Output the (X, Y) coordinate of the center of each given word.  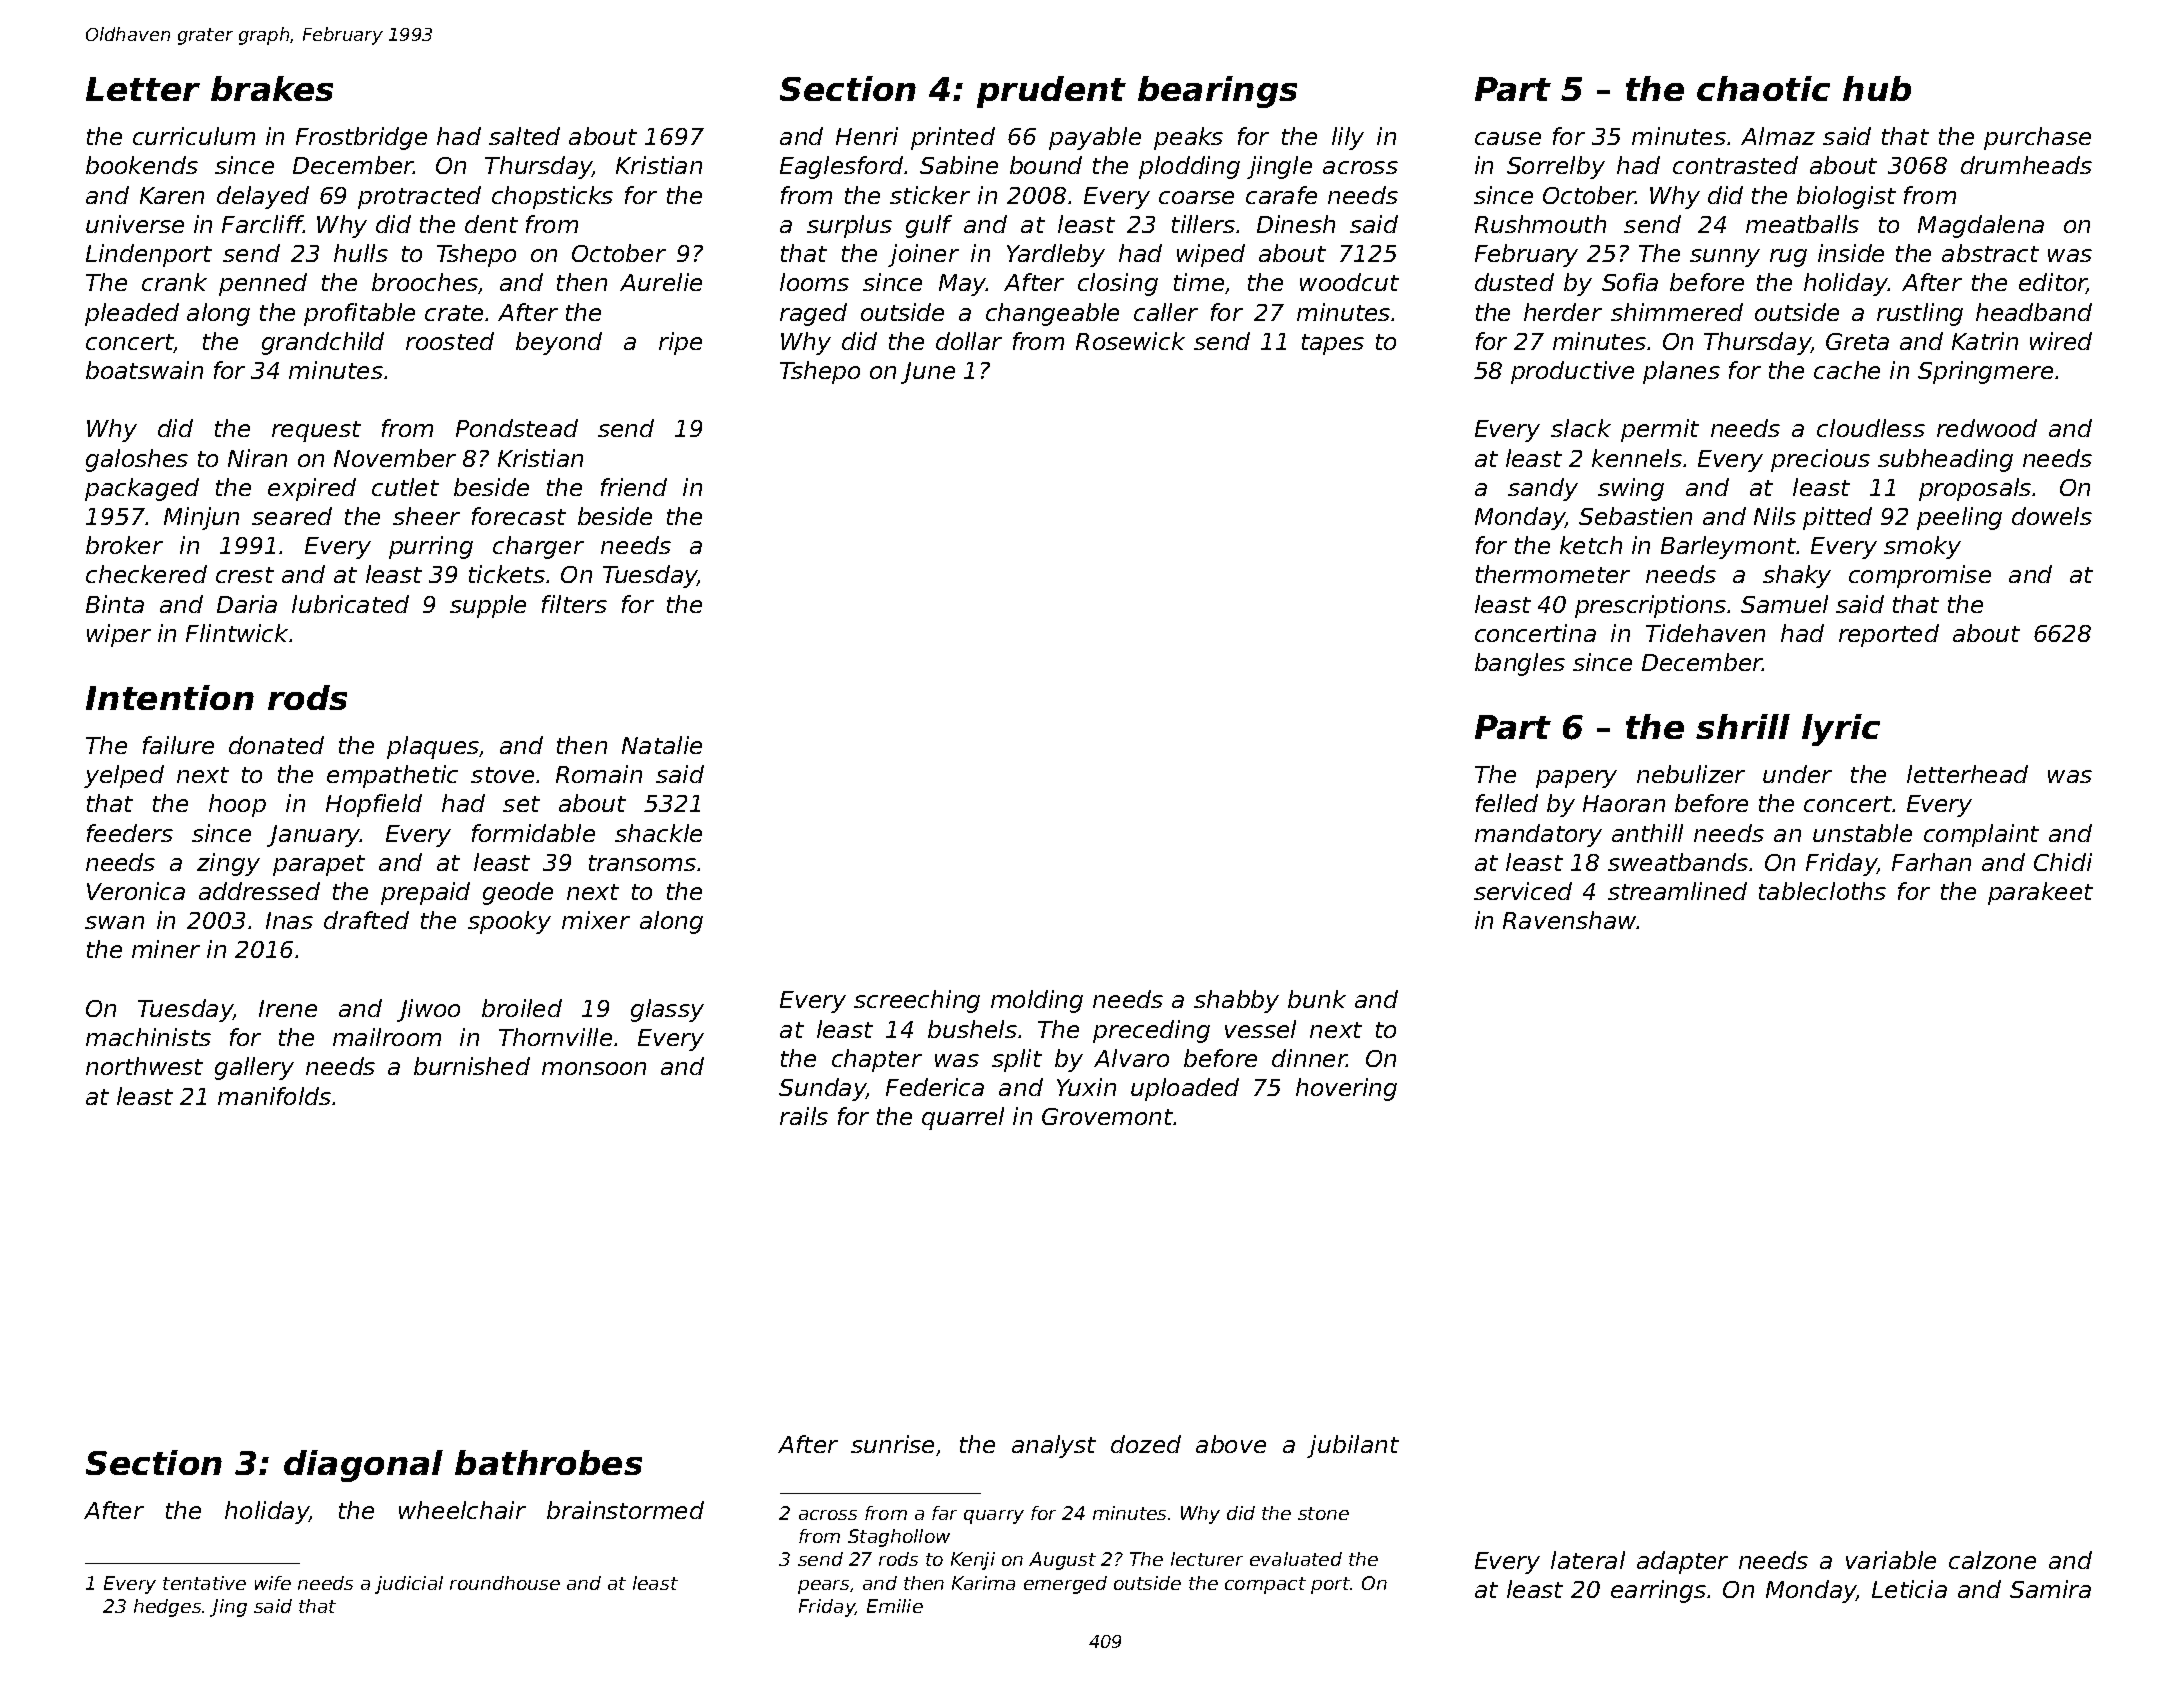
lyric (1841, 730)
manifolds (274, 1096)
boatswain (144, 370)
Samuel (1784, 604)
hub (1877, 88)
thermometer (1553, 574)
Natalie (662, 745)
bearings (1217, 92)
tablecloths (1822, 891)
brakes (272, 88)
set (521, 804)
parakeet (2040, 893)
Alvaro (1131, 1058)
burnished (472, 1066)
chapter (877, 1060)
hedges (167, 1608)
